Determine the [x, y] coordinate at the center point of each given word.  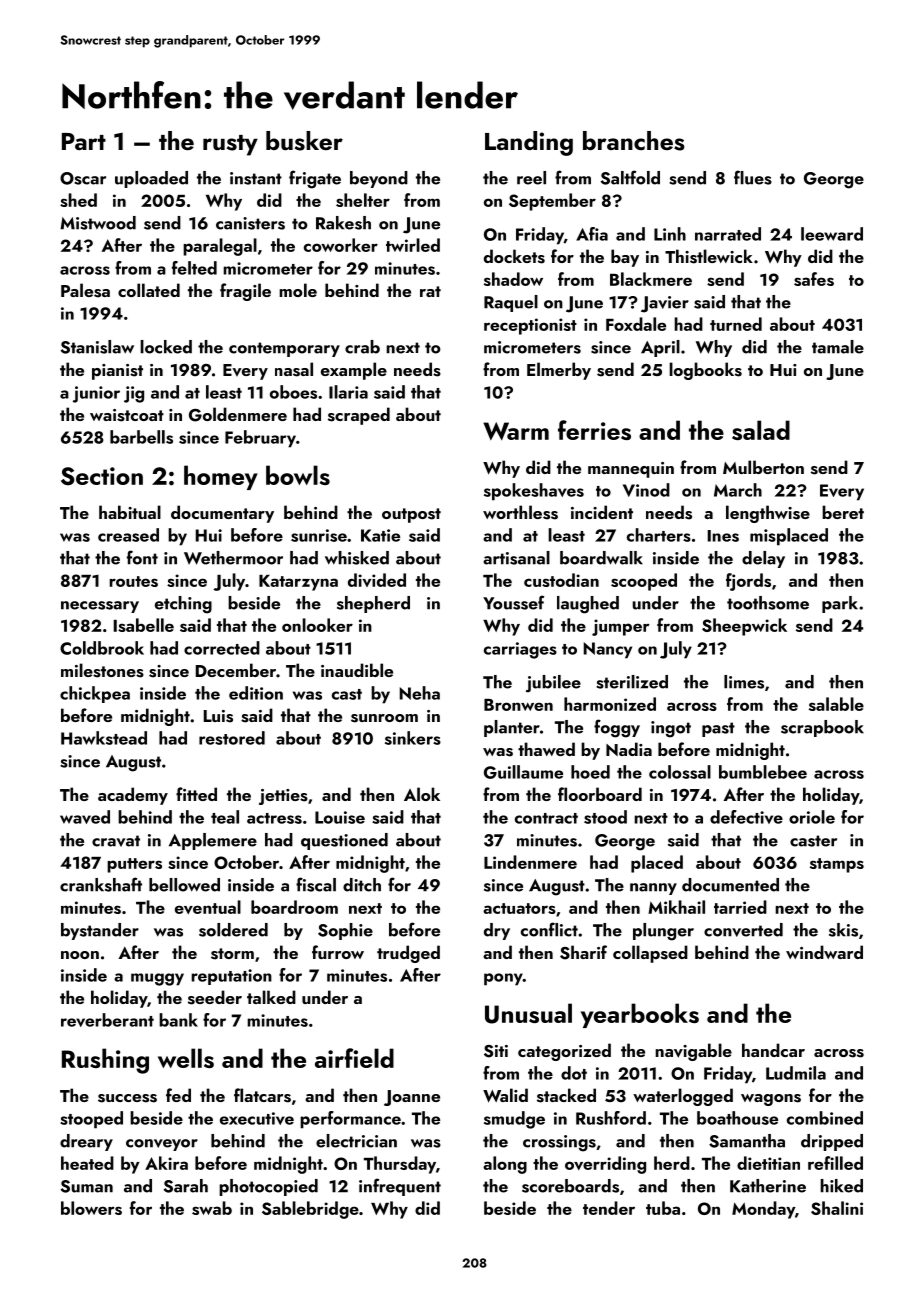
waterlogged [683, 1097]
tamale [838, 347]
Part [84, 141]
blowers [91, 1208]
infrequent [400, 1187]
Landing [529, 143]
